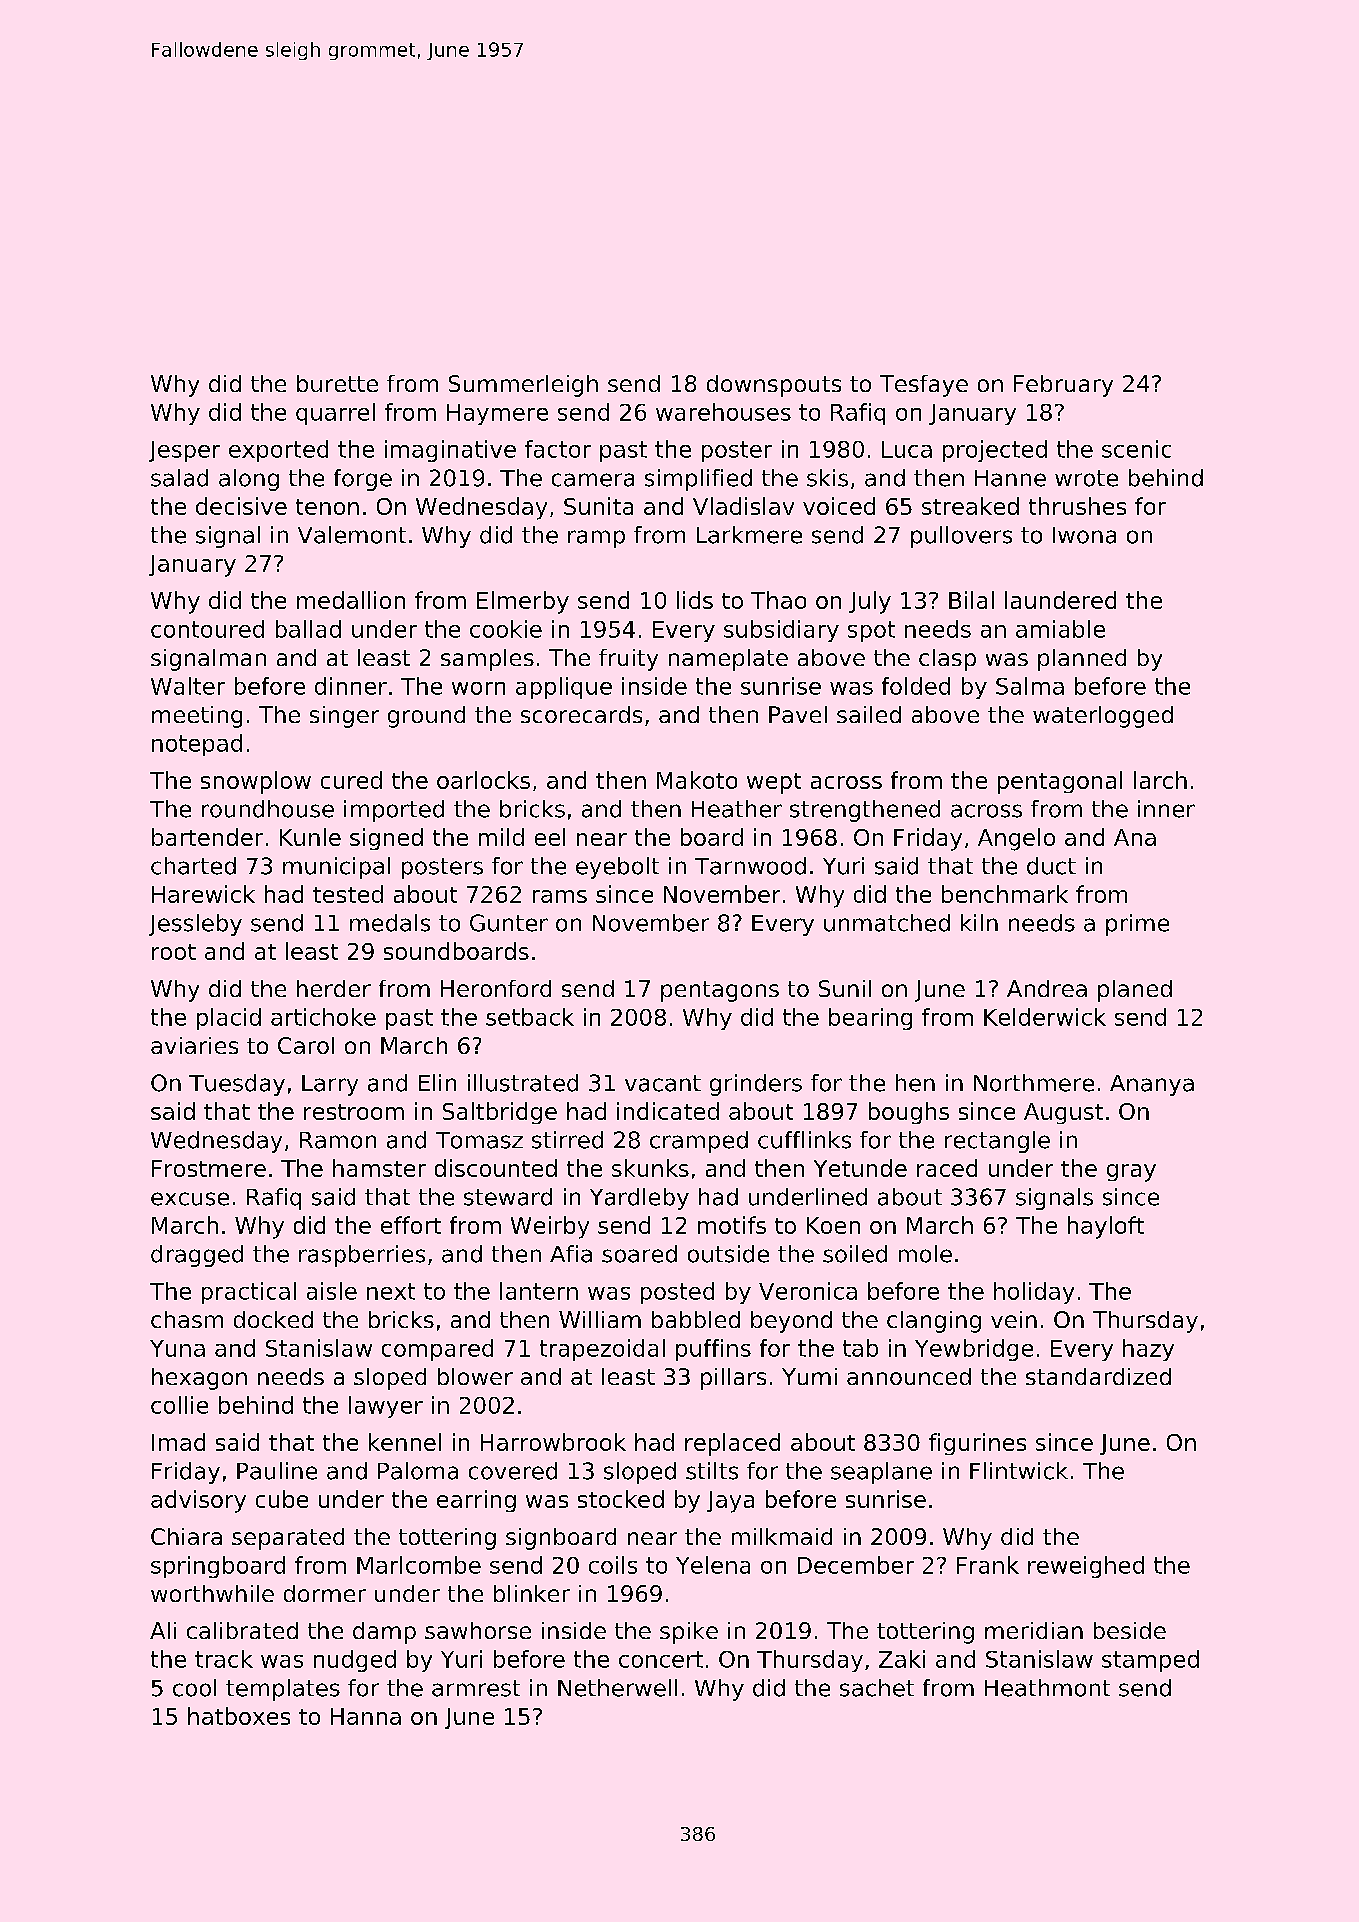  I want to click on Chiara, so click(186, 1536).
